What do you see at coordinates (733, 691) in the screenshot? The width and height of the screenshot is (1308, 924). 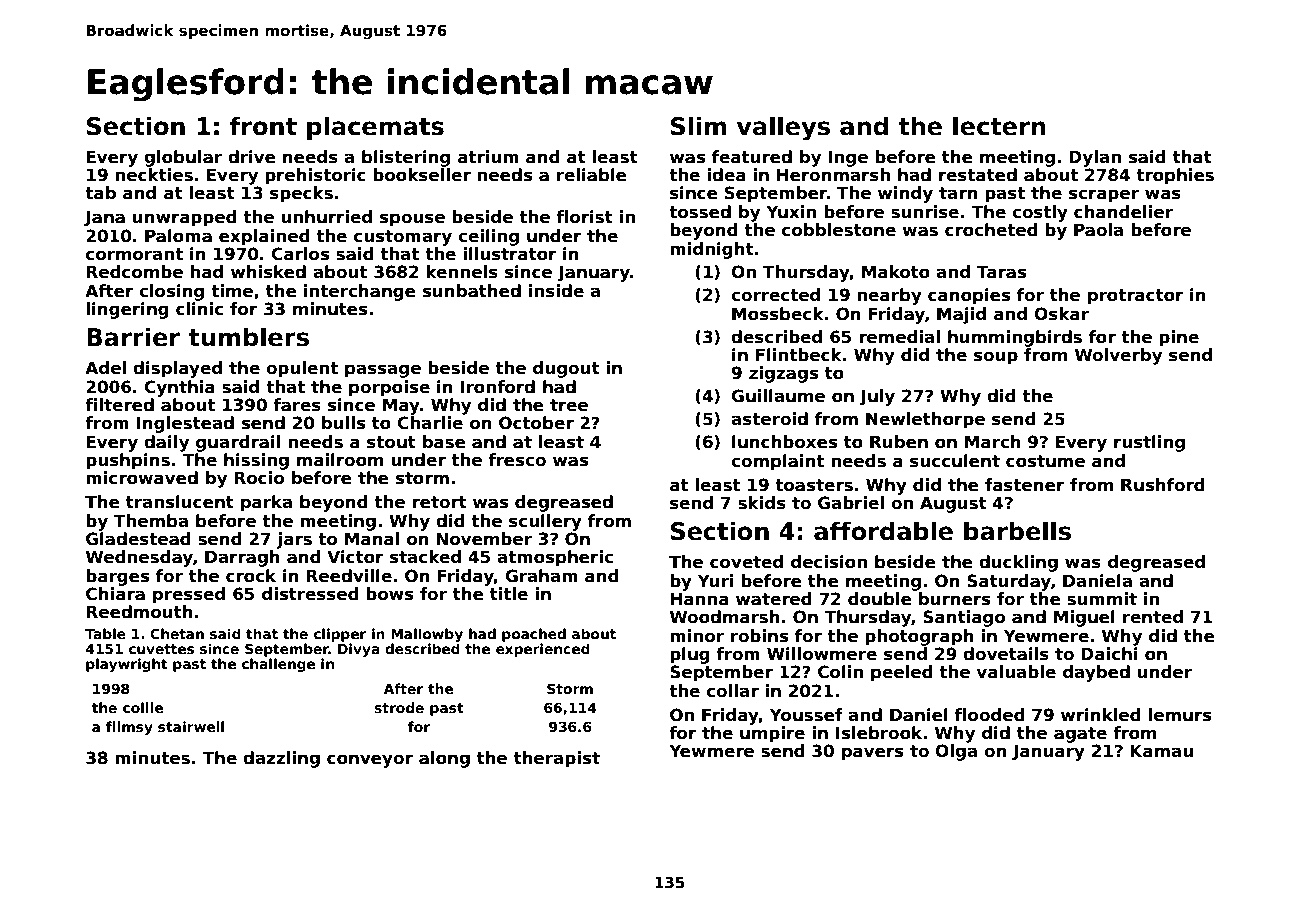 I see `collar` at bounding box center [733, 691].
